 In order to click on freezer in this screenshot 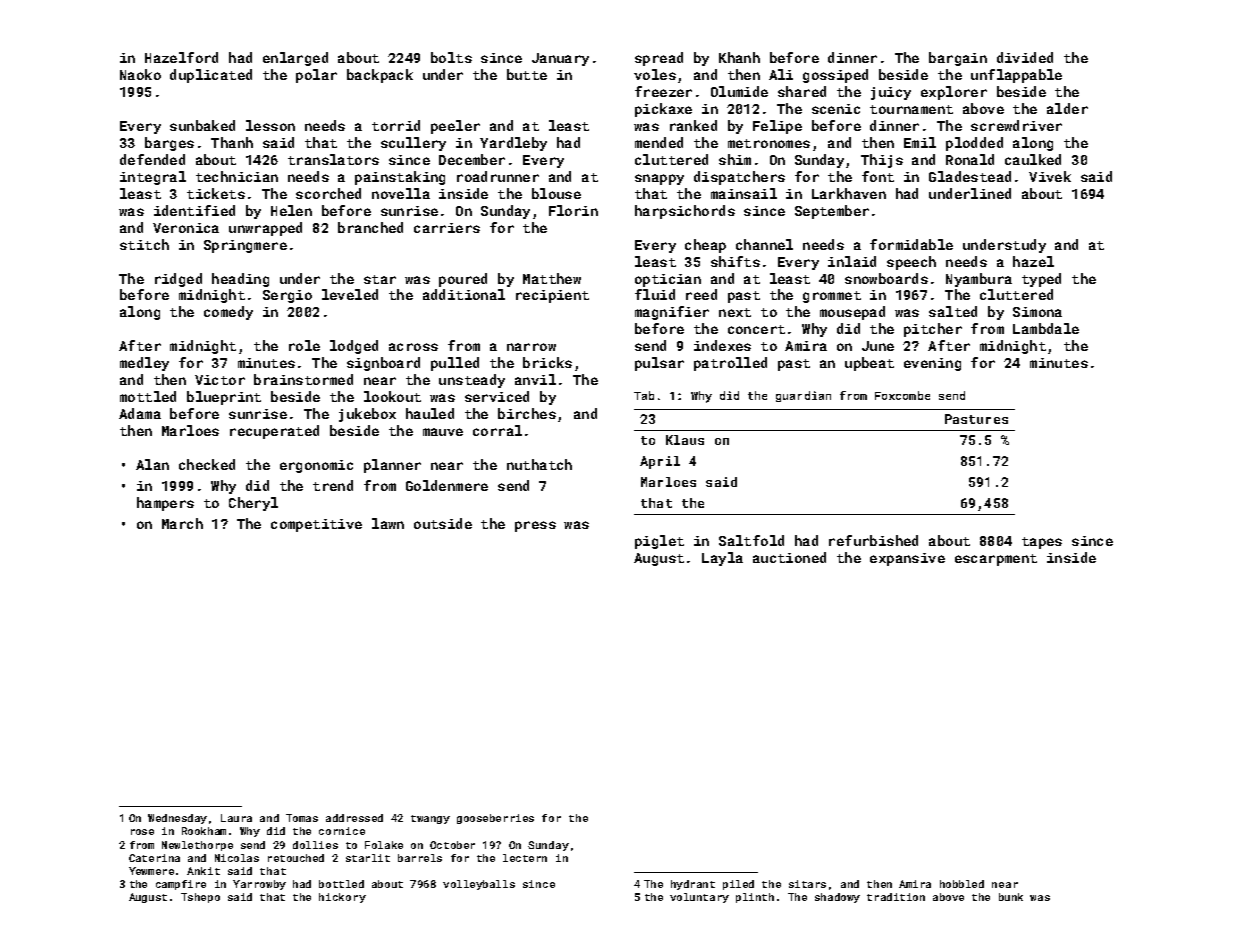, I will do `click(663, 91)`.
